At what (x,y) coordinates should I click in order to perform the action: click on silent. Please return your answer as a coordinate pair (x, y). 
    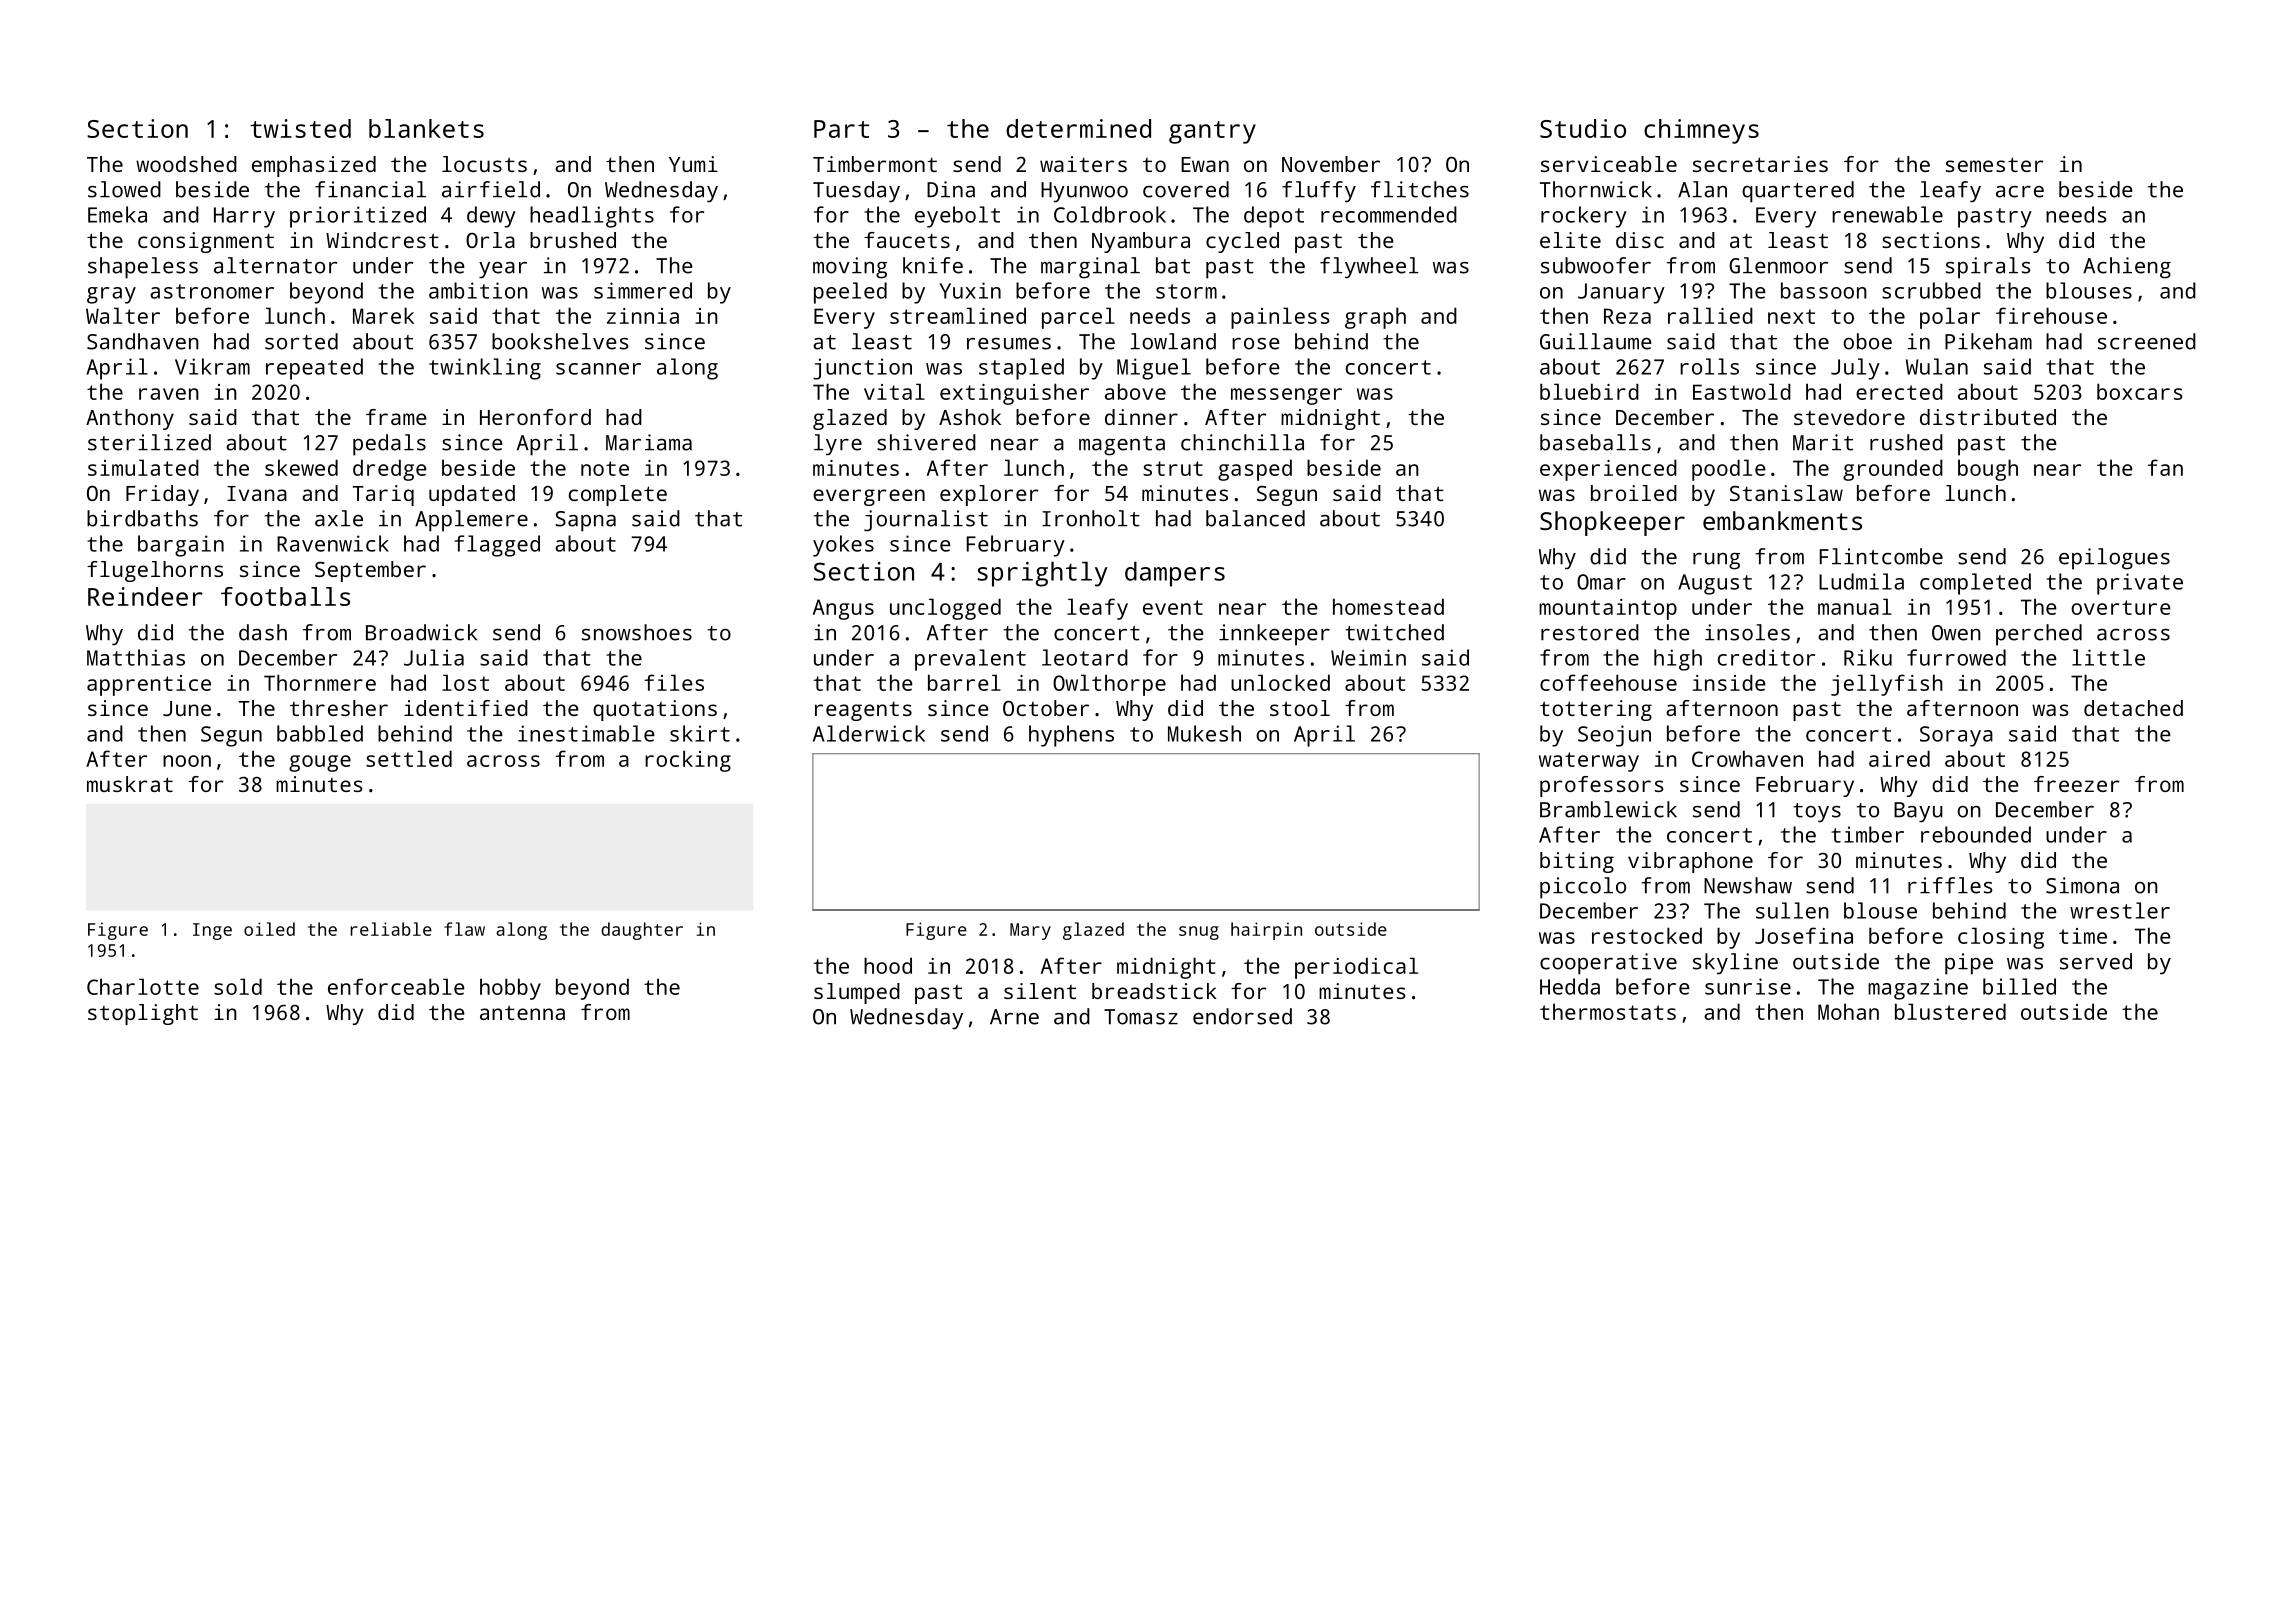
    Looking at the image, I should click on (1040, 991).
